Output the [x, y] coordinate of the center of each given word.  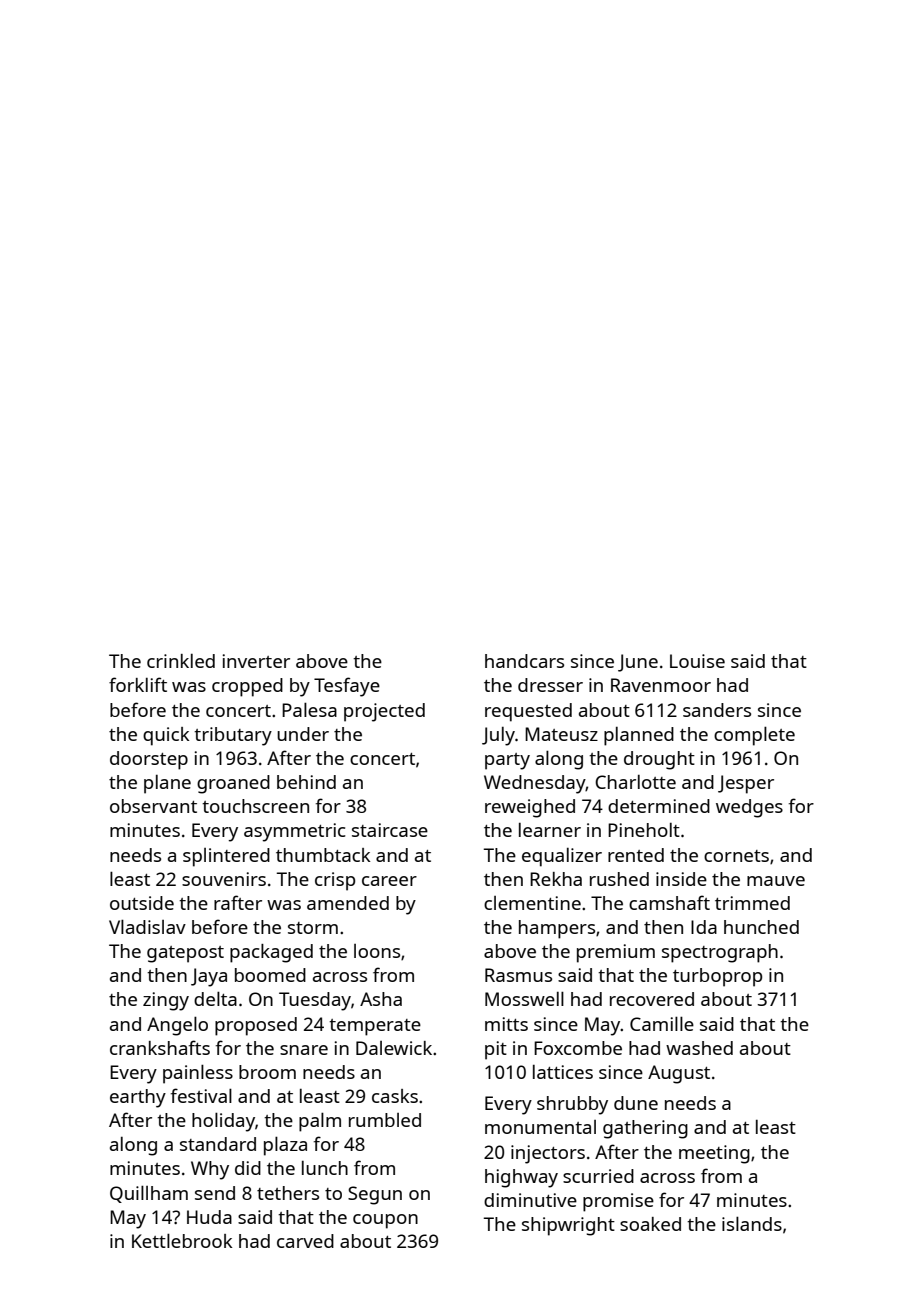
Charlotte [635, 782]
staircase [390, 830]
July [498, 736]
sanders [717, 710]
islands [752, 1223]
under [303, 734]
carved [305, 1241]
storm [313, 928]
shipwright [568, 1226]
